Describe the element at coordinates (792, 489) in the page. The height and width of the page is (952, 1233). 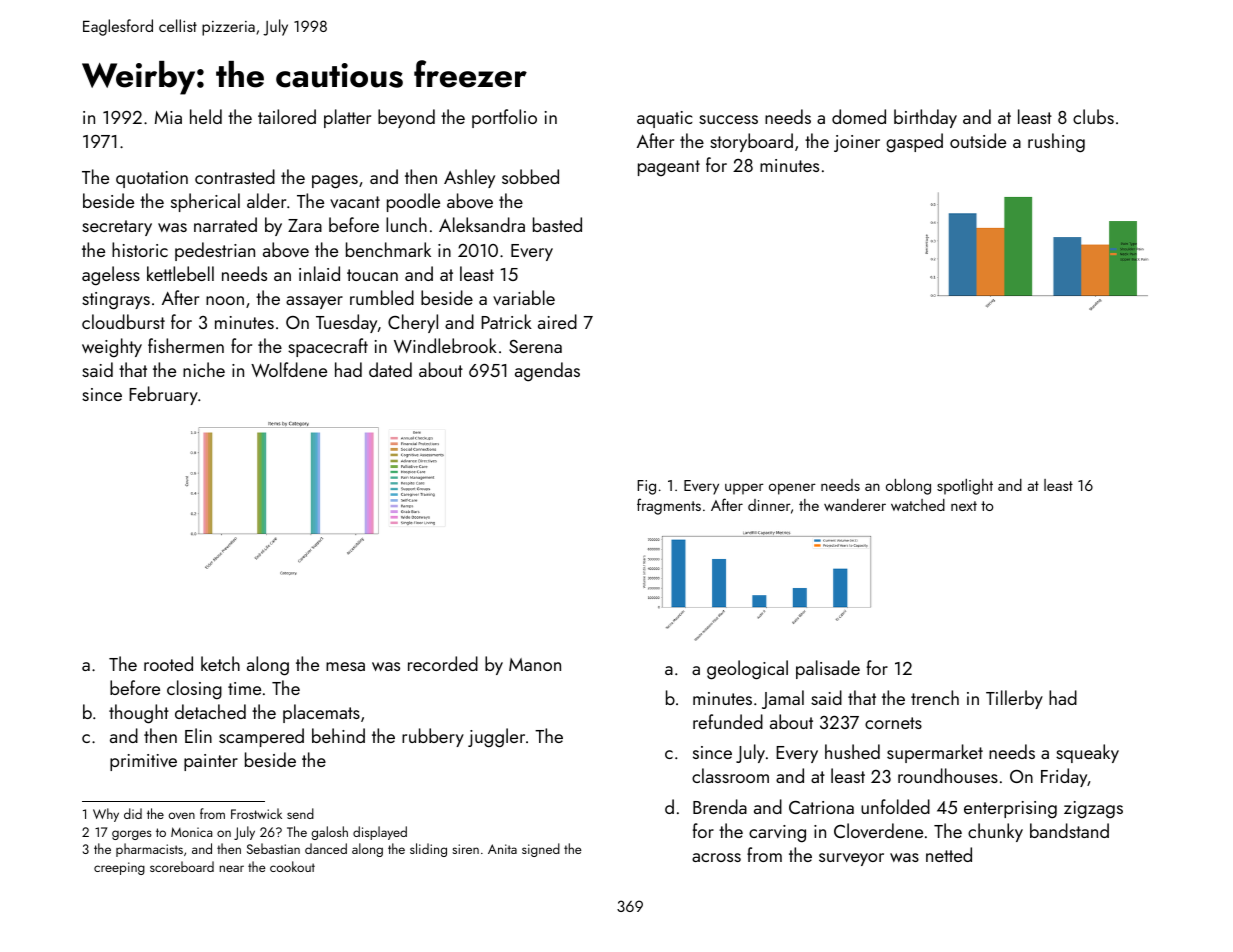
I see `opener` at that location.
